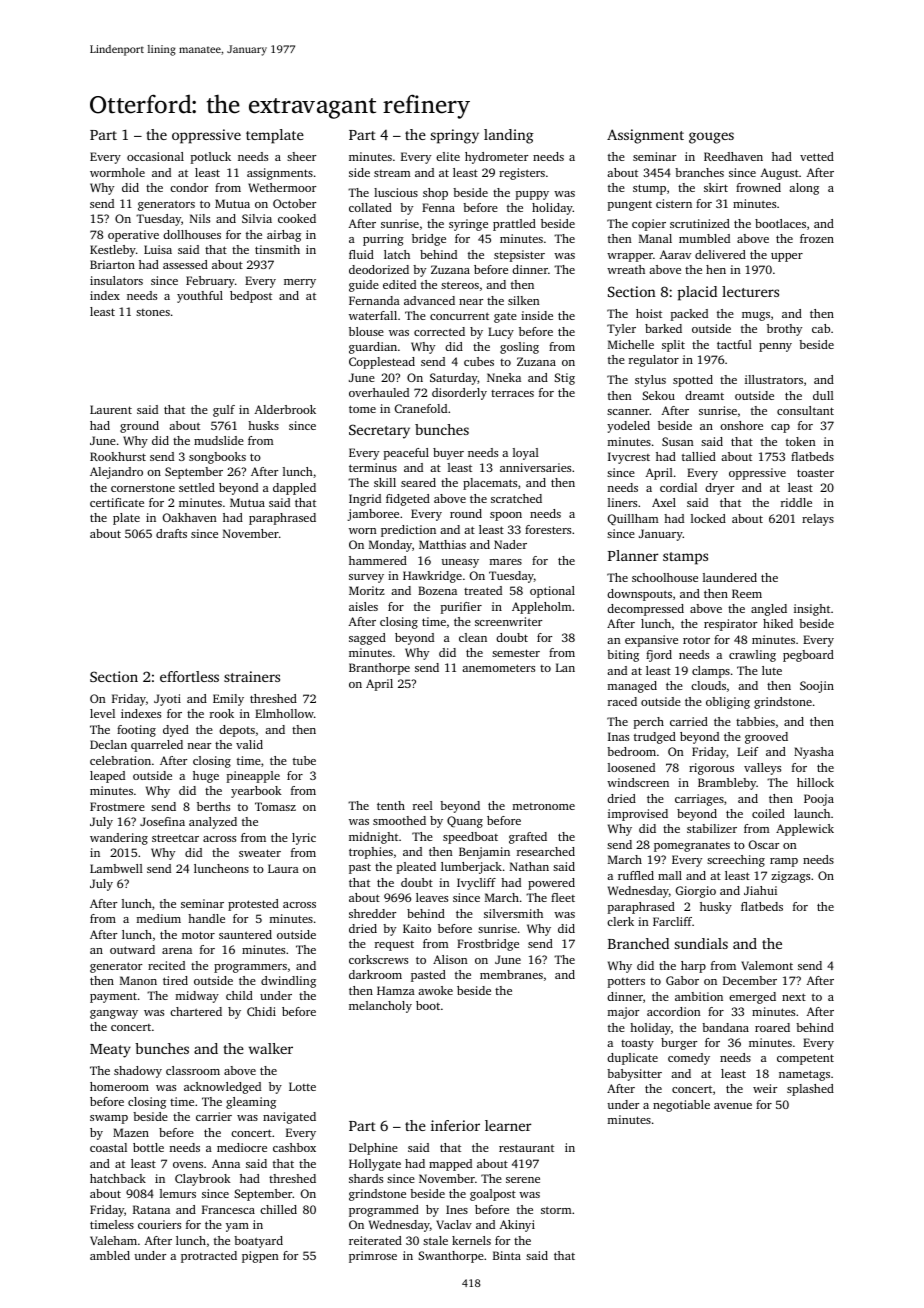  What do you see at coordinates (692, 847) in the document?
I see `pomegranates` at bounding box center [692, 847].
